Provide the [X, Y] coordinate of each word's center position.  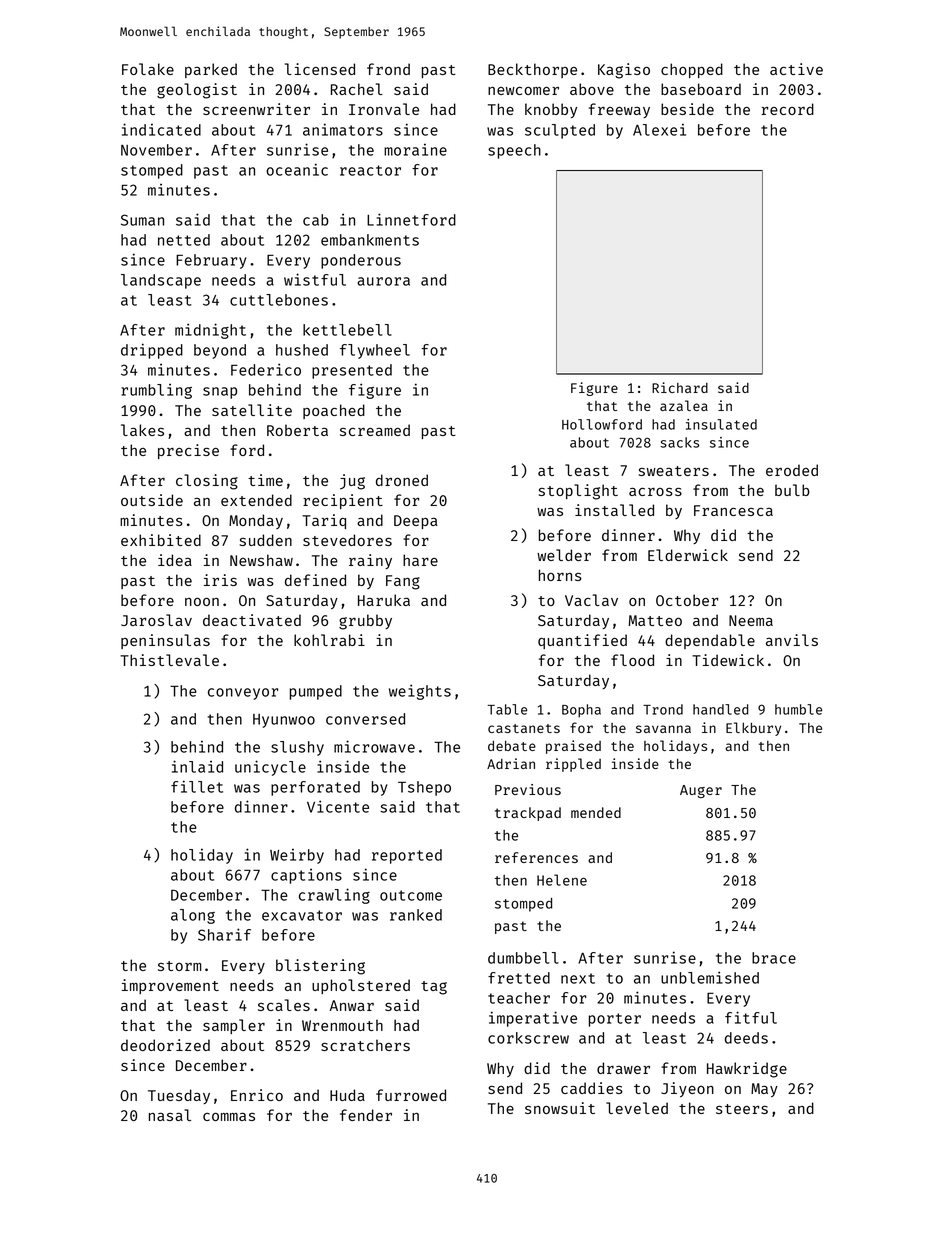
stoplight [578, 492]
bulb [792, 490]
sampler [234, 1026]
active [796, 69]
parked [211, 70]
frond [388, 69]
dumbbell [523, 958]
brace [774, 958]
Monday [256, 521]
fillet [197, 786]
